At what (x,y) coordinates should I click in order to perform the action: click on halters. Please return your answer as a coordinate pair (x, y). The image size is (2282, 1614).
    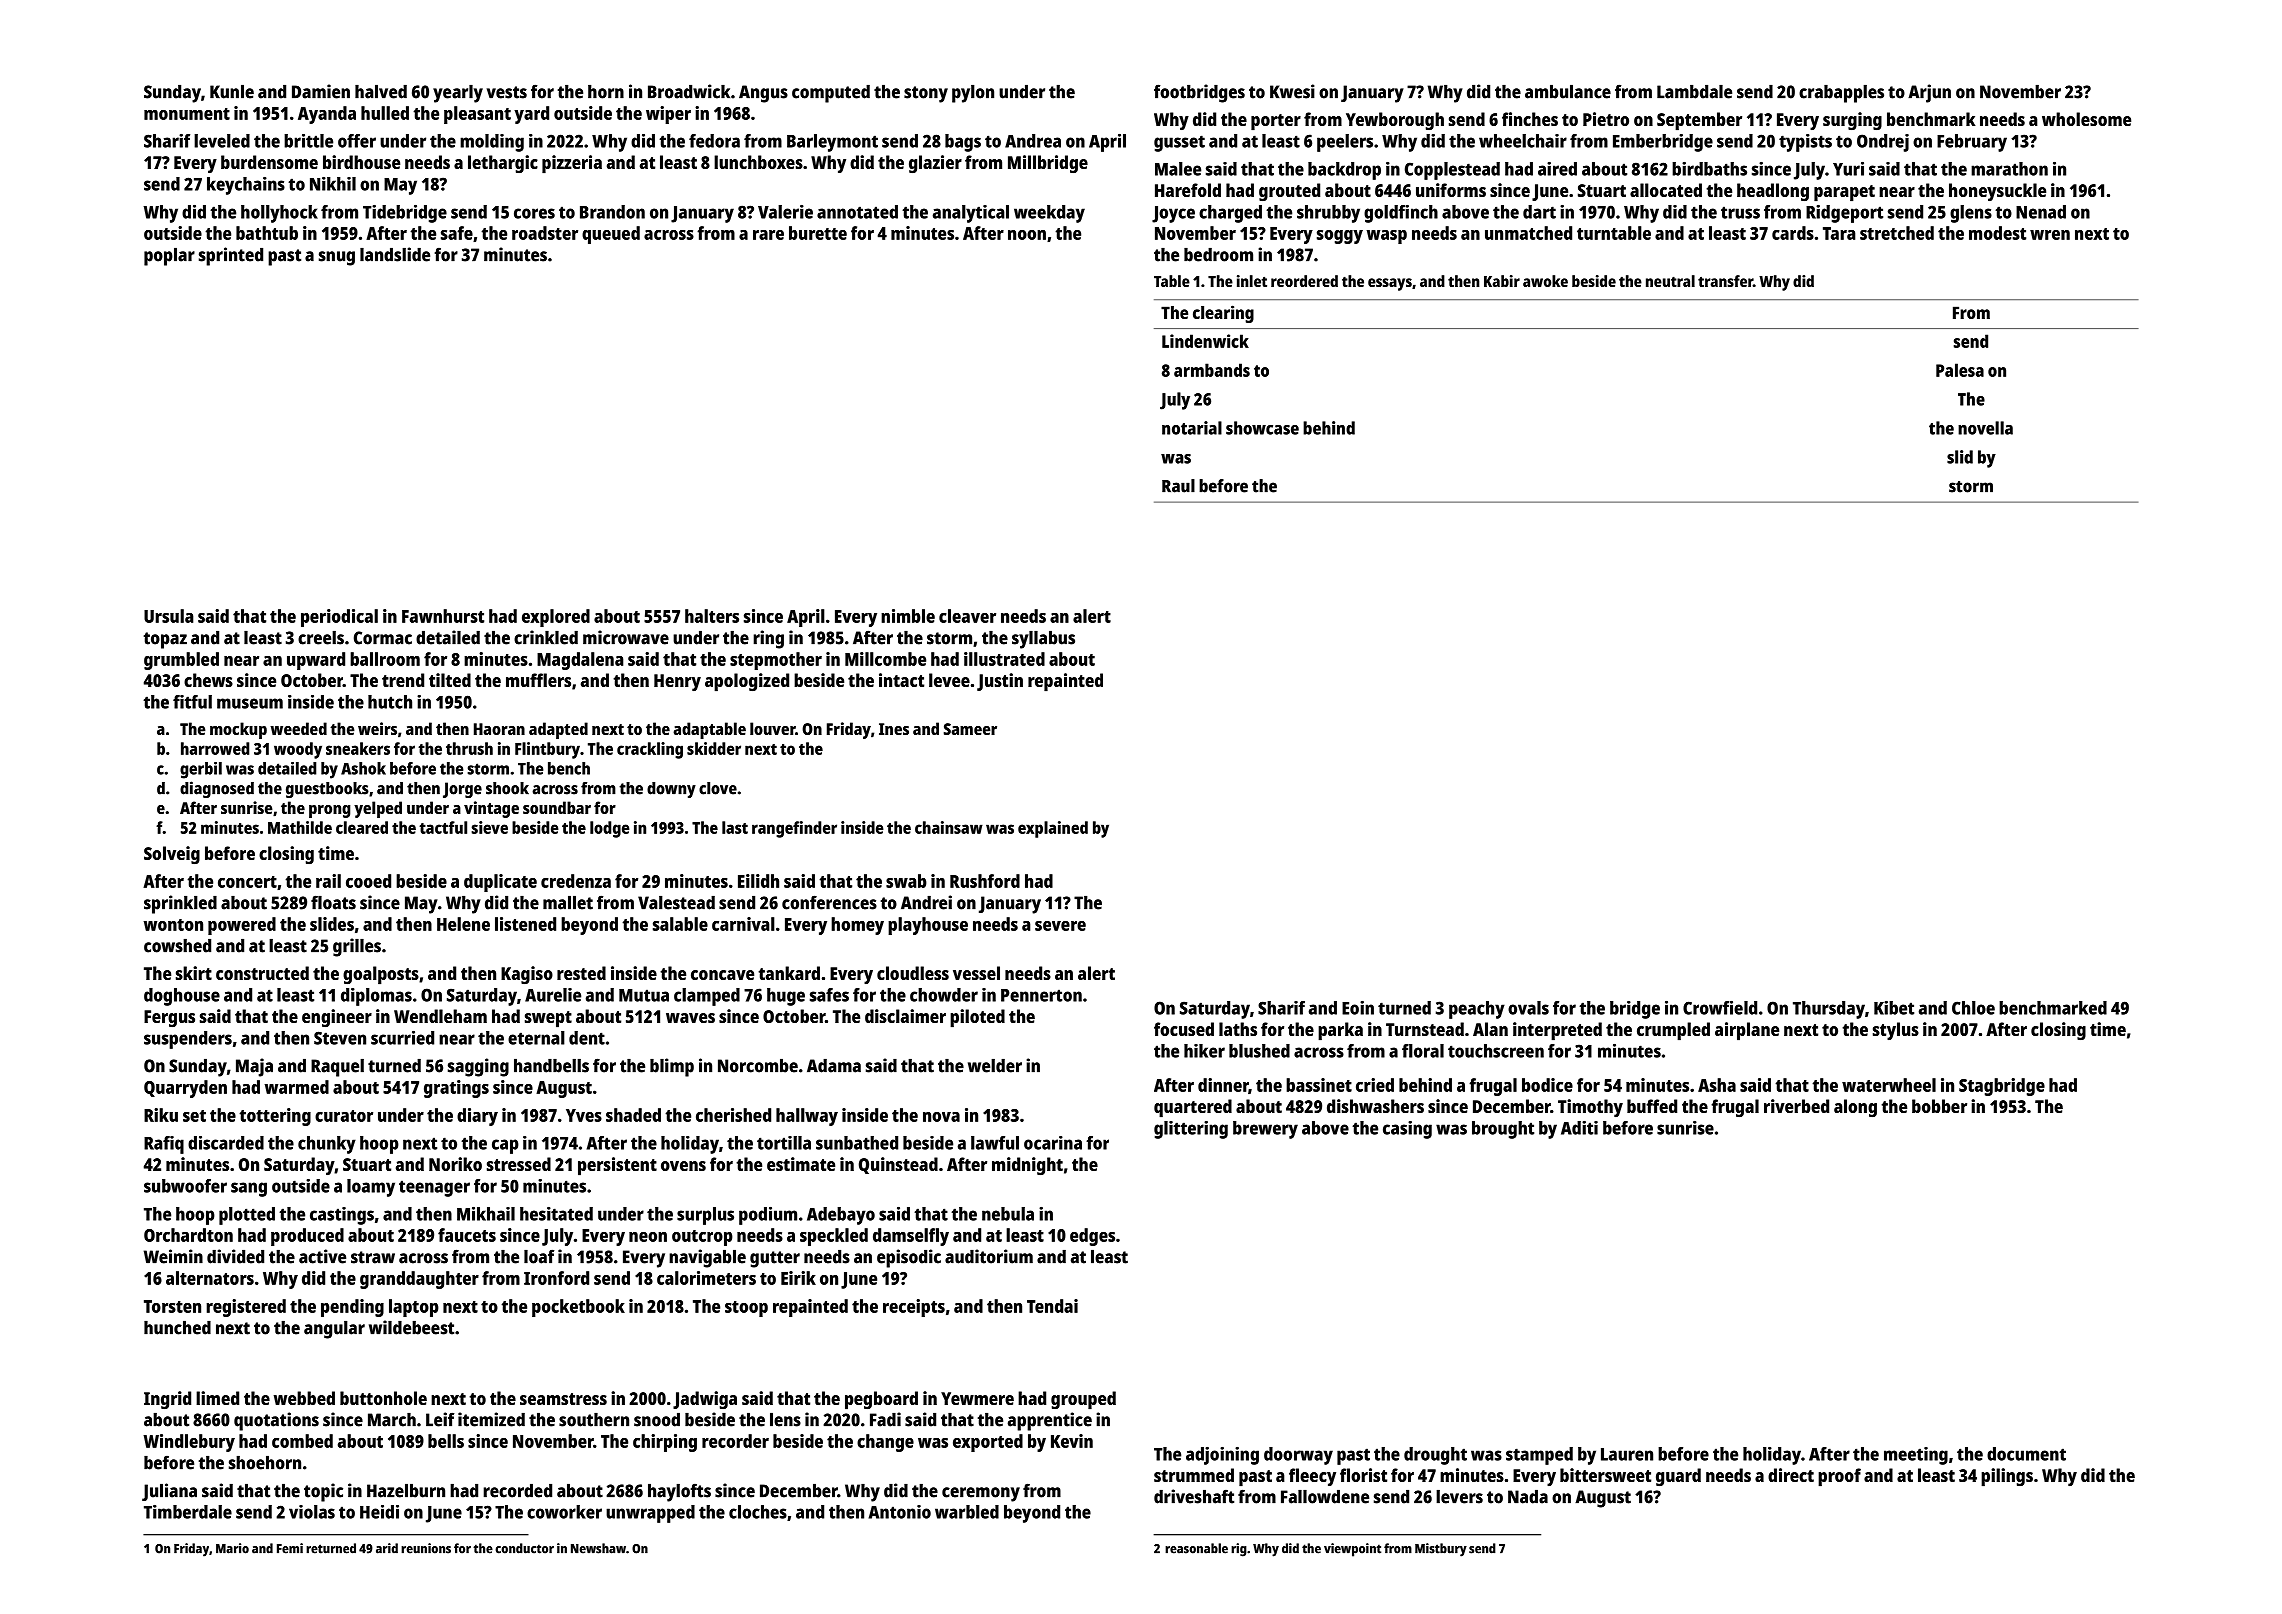
    Looking at the image, I should click on (712, 616).
